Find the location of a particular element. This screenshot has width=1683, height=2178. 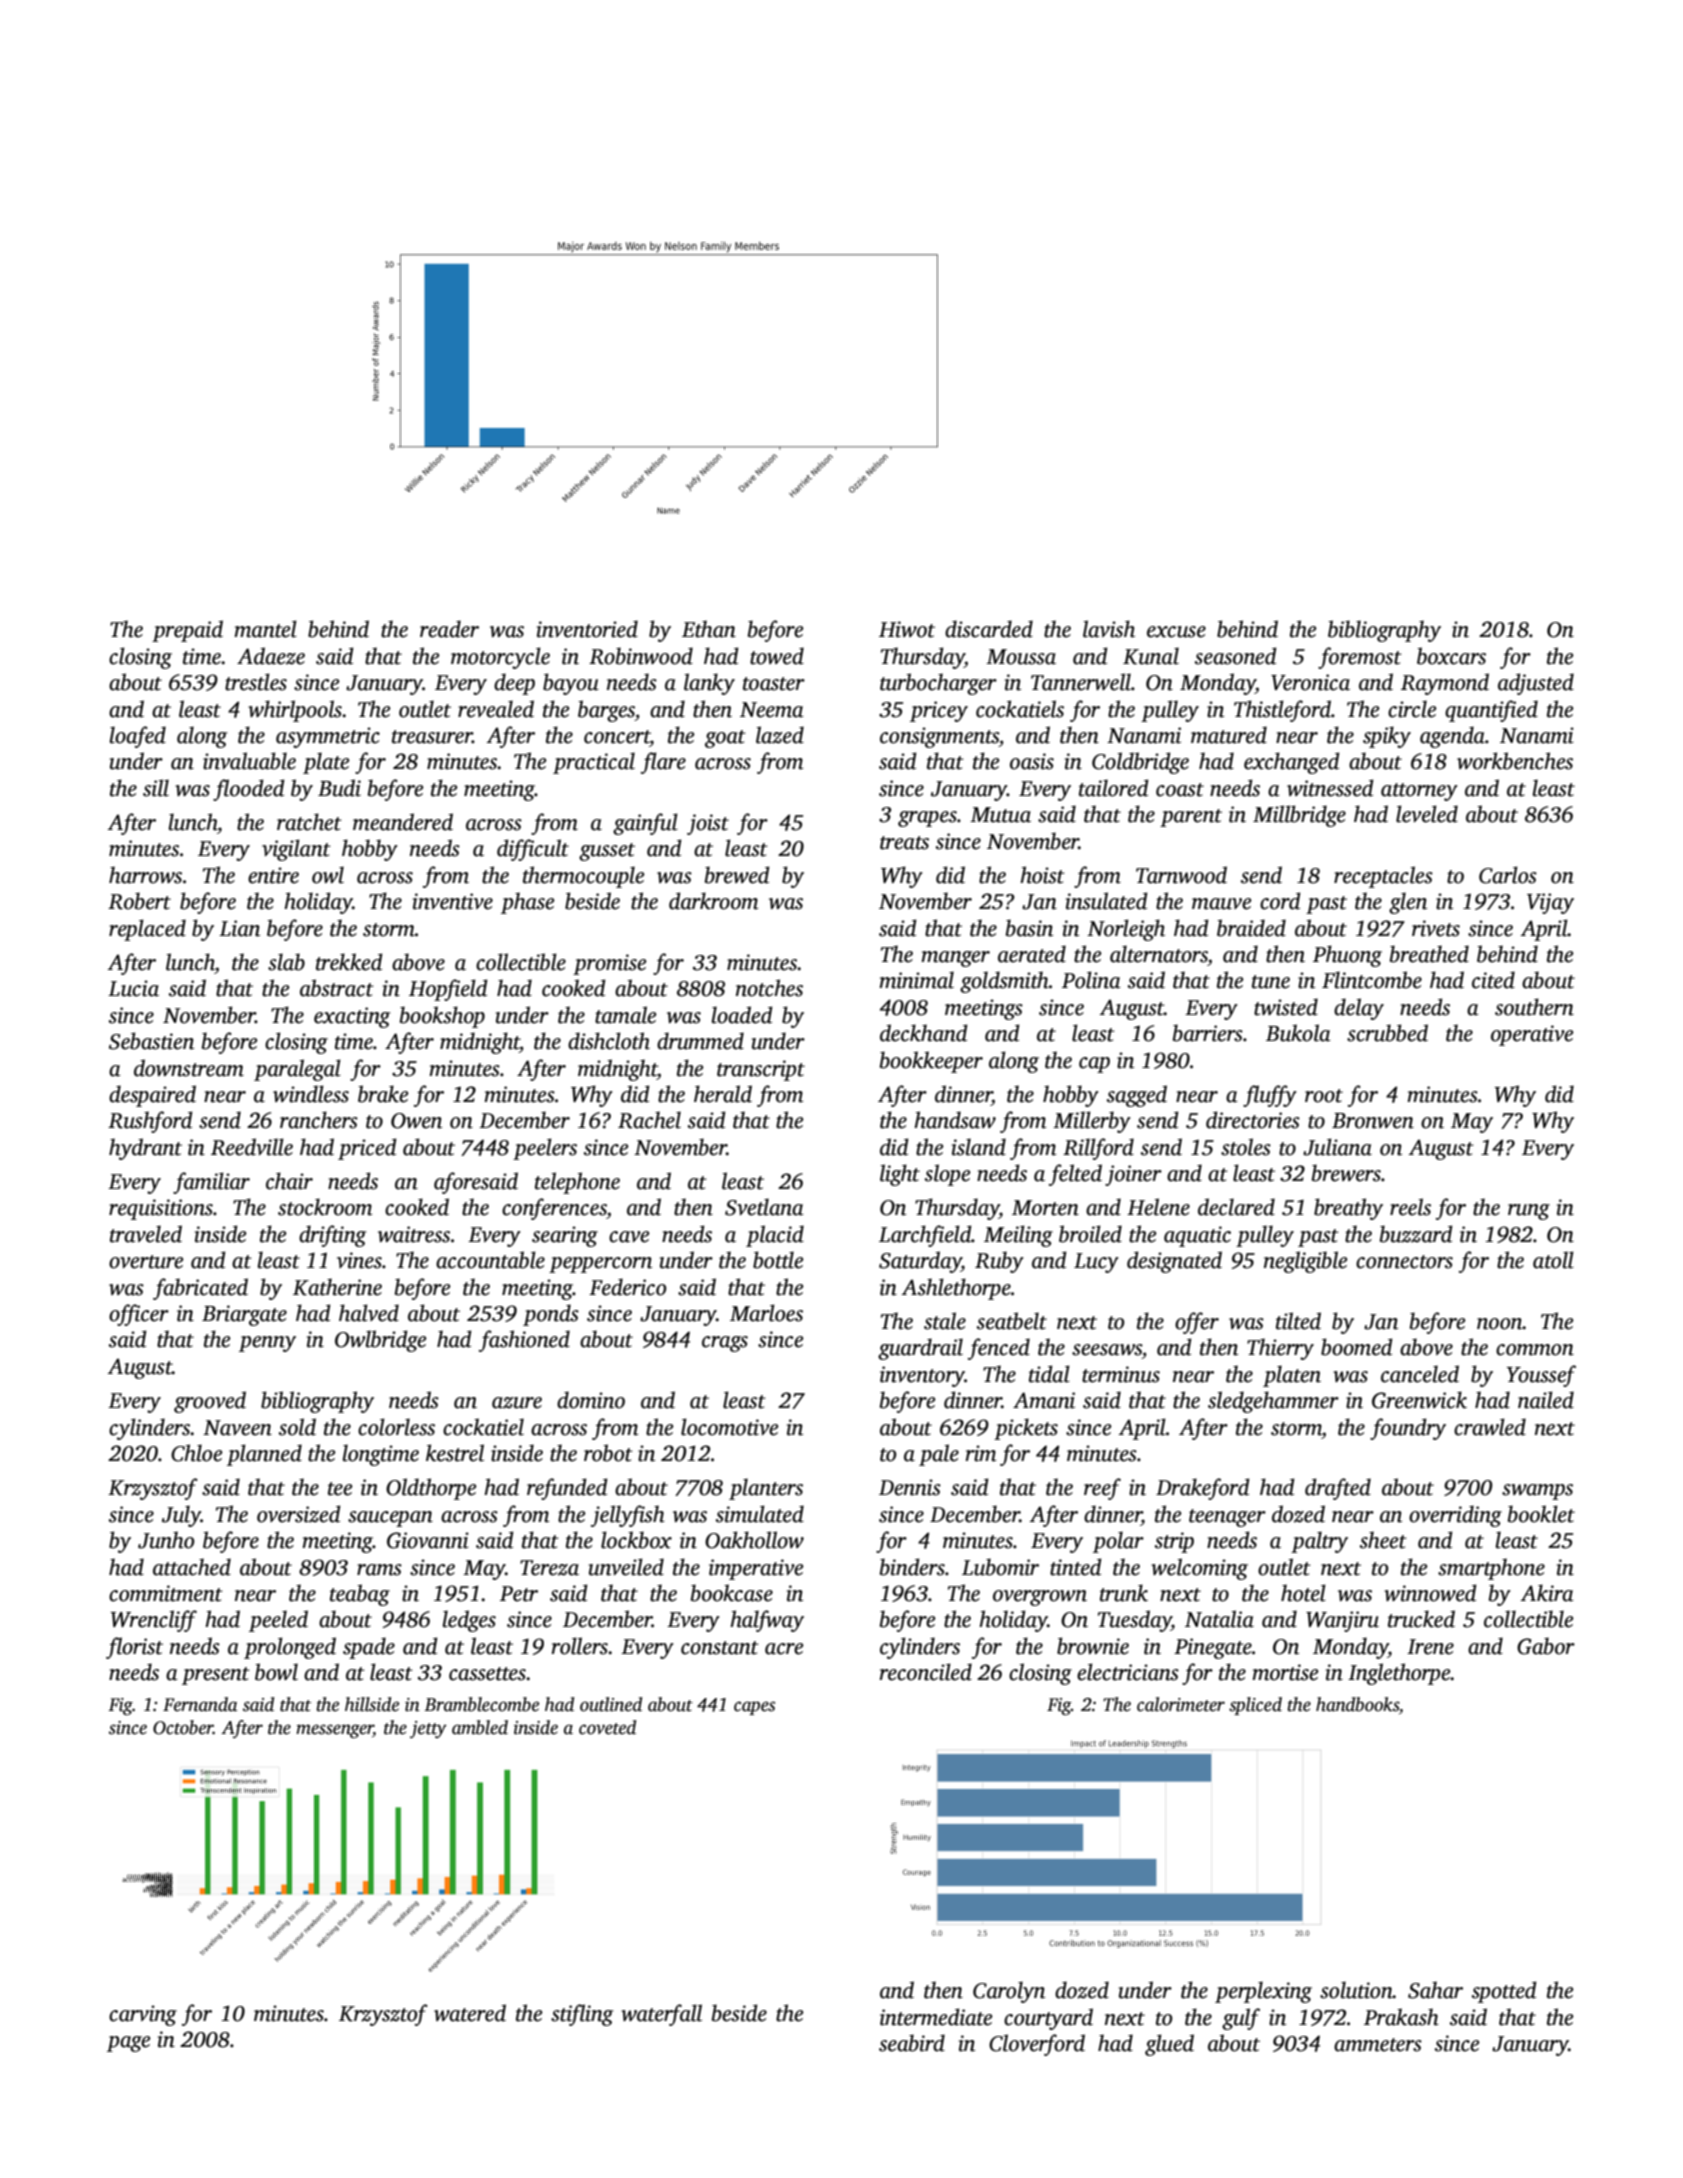

requisitions is located at coordinates (161, 1209).
